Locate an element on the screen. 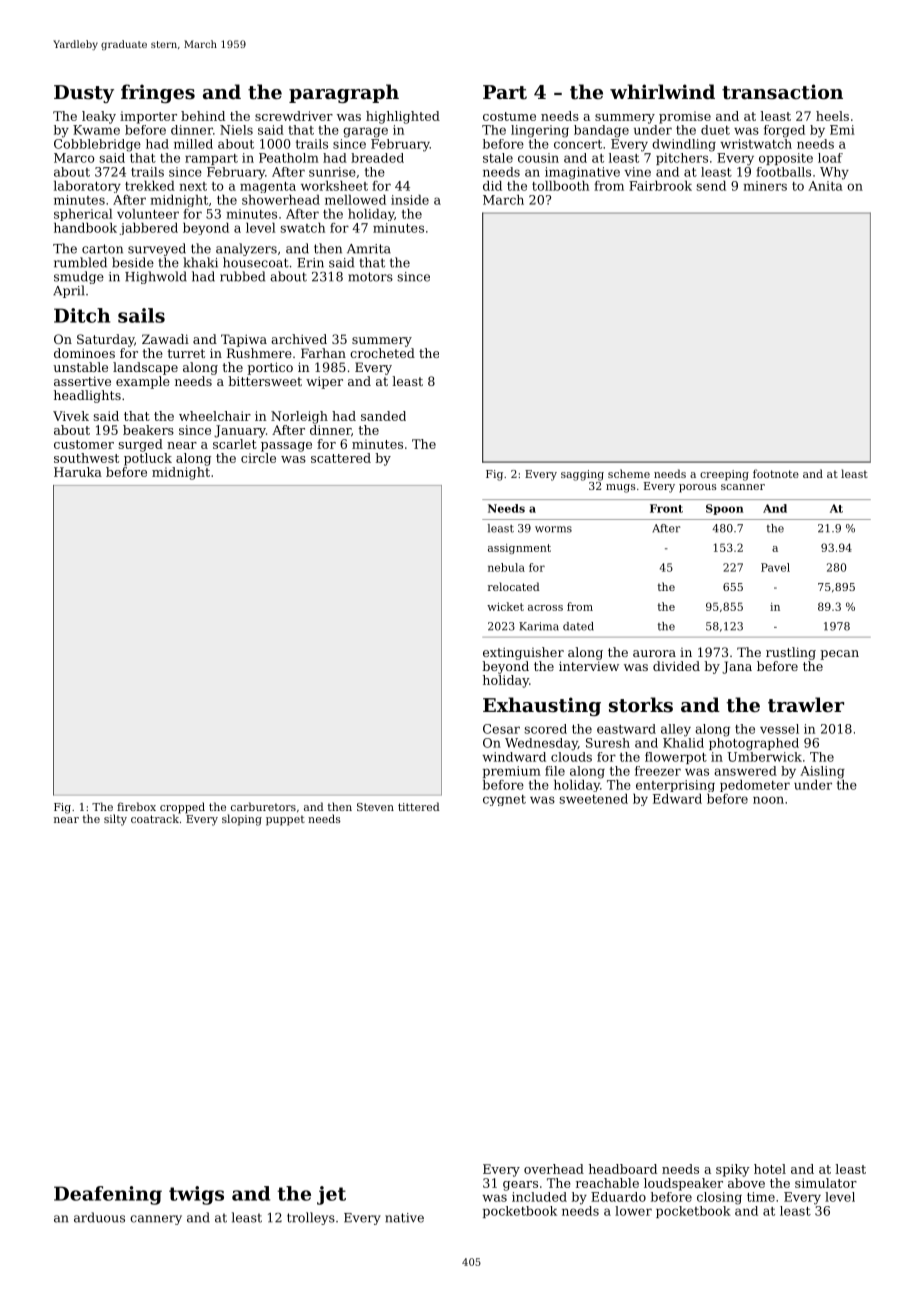 The width and height of the screenshot is (924, 1308). cannery is located at coordinates (156, 1220).
